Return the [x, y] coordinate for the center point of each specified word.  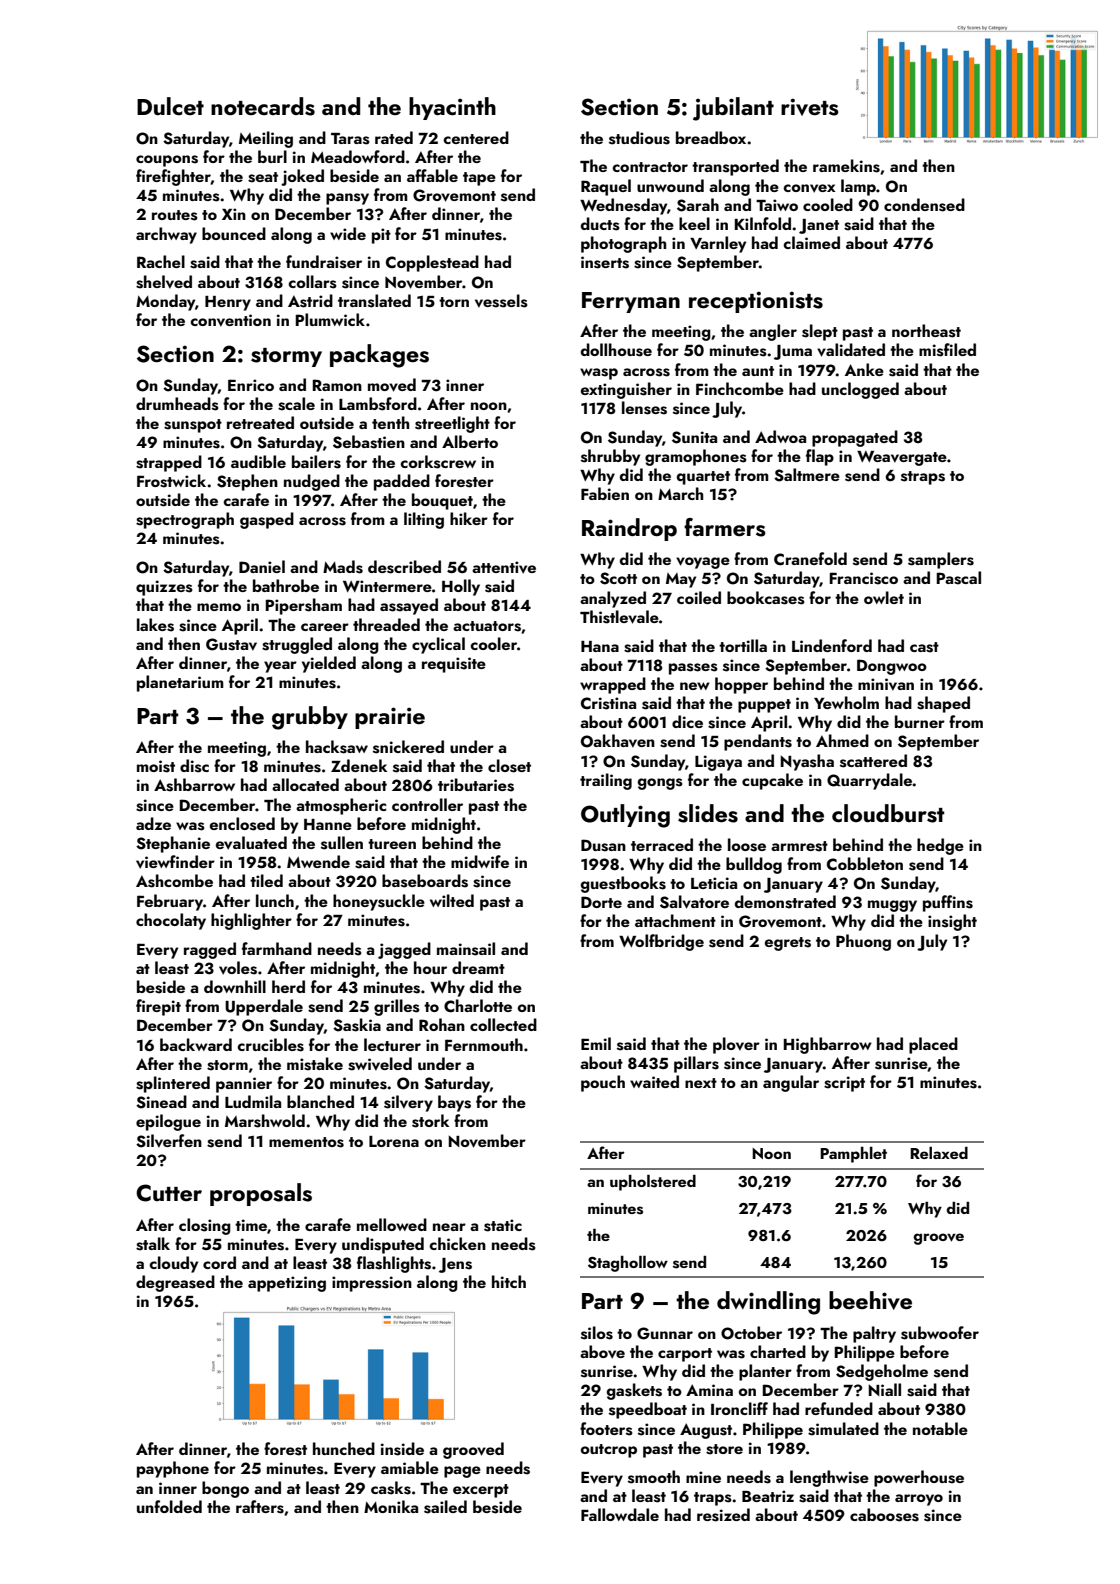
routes [175, 215]
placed [933, 1045]
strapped [169, 463]
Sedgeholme [882, 1372]
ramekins [846, 166]
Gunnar [665, 1333]
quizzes [164, 588]
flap [820, 457]
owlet [884, 597]
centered [476, 137]
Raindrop [629, 529]
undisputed [383, 1245]
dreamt [478, 967]
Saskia [357, 1025]
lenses [644, 408]
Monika [391, 1506]
